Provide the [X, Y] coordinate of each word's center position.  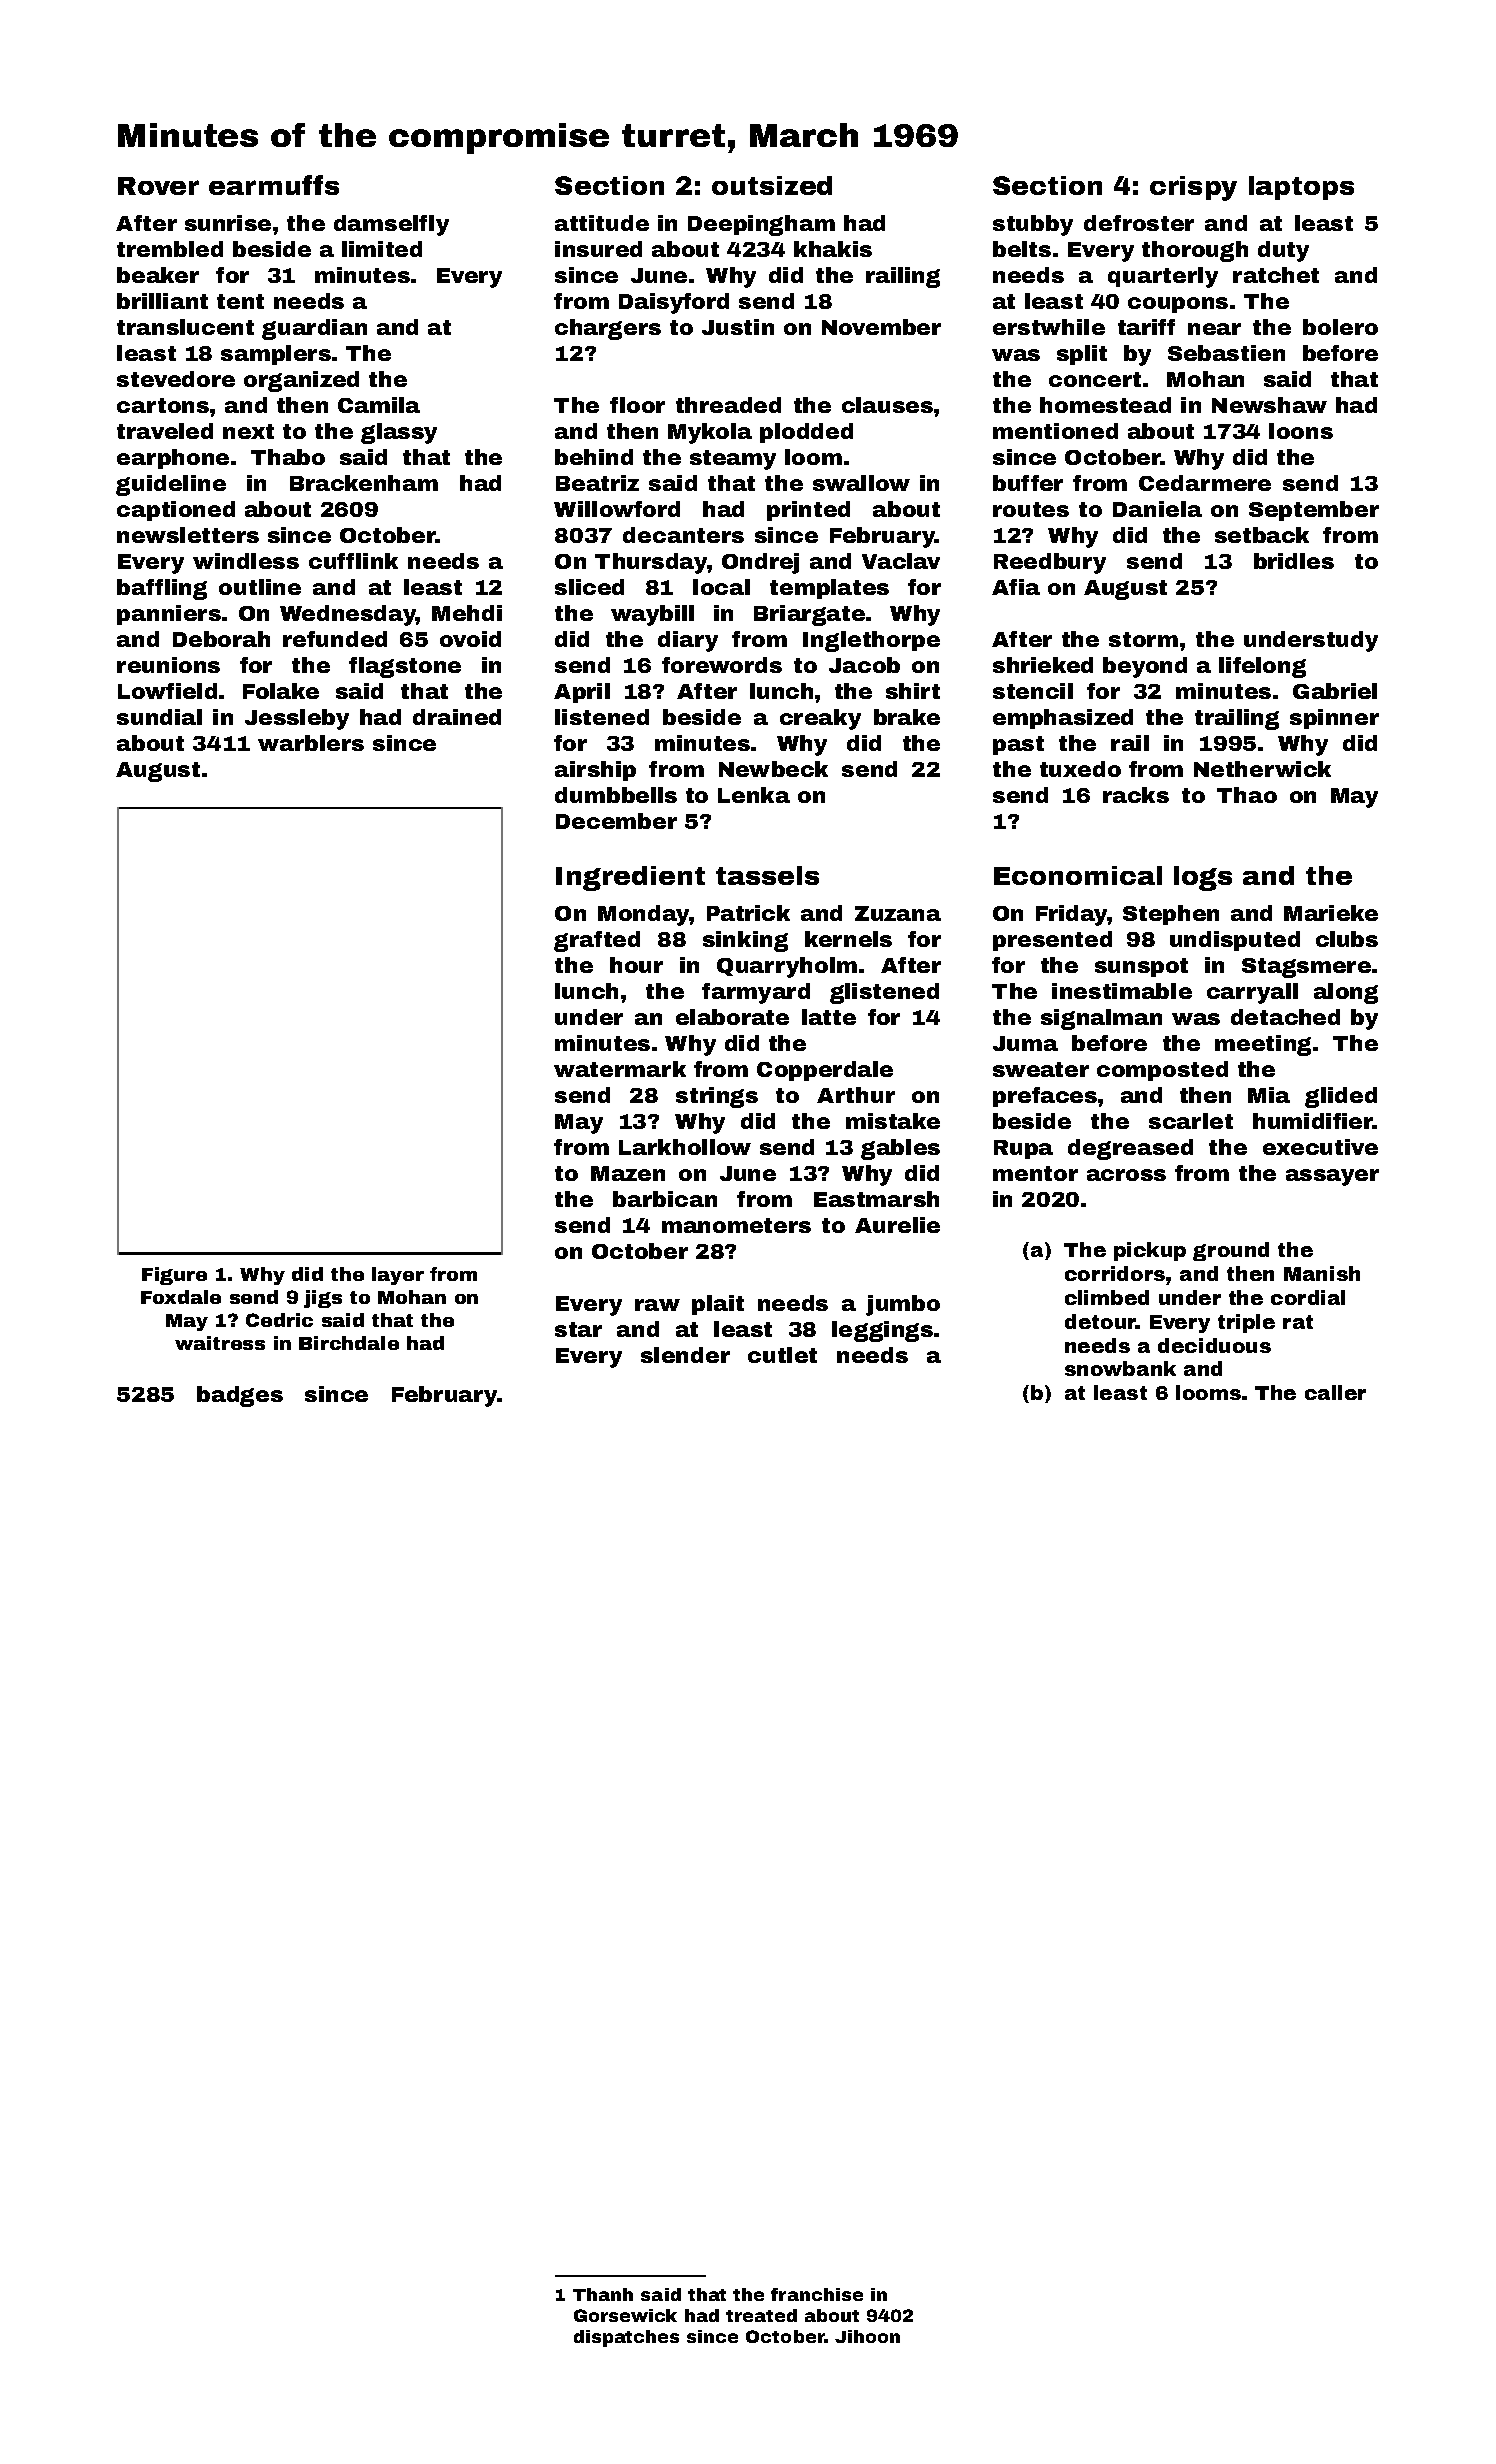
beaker [158, 275]
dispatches [626, 2338]
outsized [772, 185]
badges [240, 1396]
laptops [1301, 188]
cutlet [782, 1355]
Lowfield [167, 691]
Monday [644, 915]
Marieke [1331, 913]
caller [1335, 1392]
